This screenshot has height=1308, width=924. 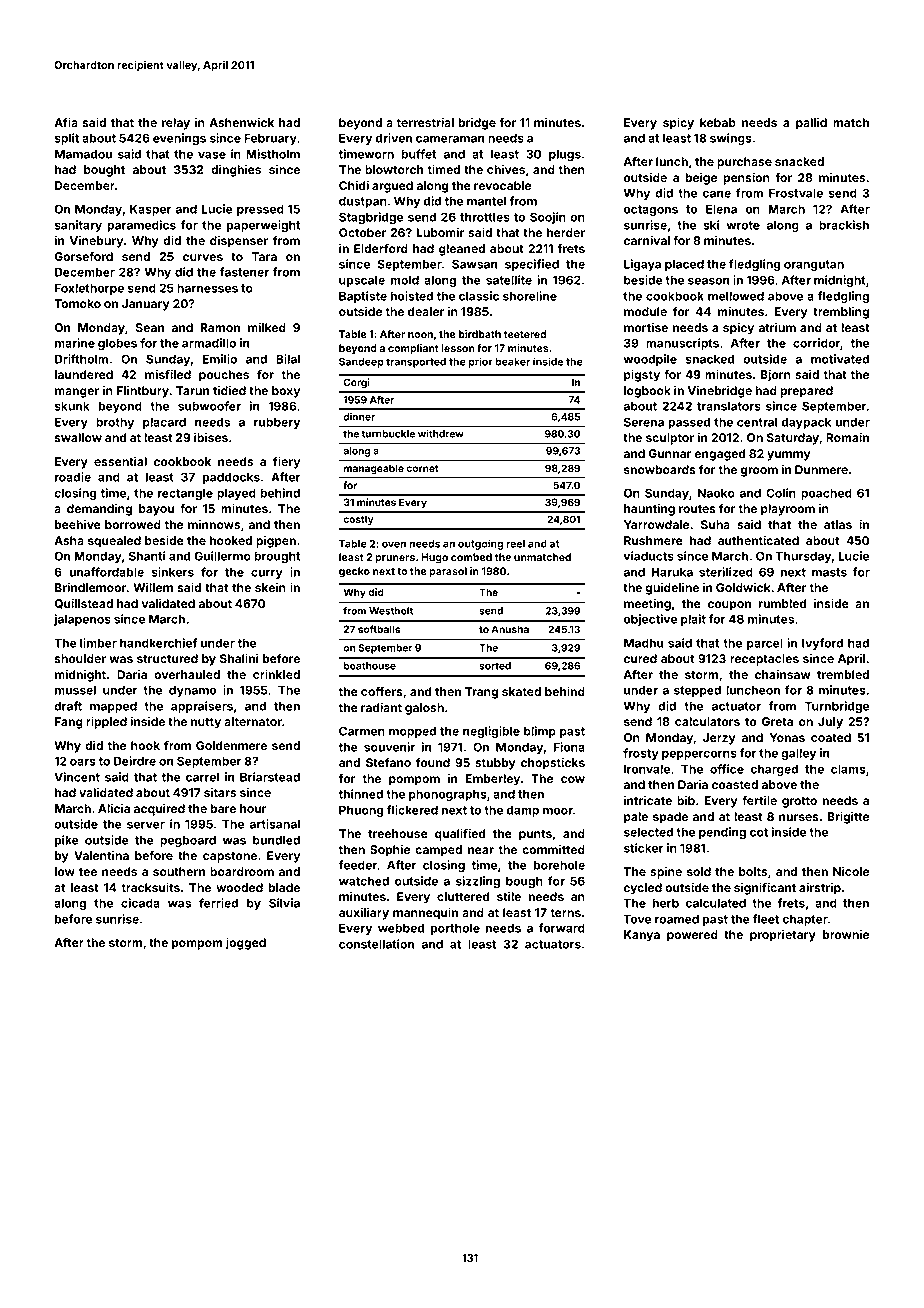 I want to click on boathouse, so click(x=370, y=666).
